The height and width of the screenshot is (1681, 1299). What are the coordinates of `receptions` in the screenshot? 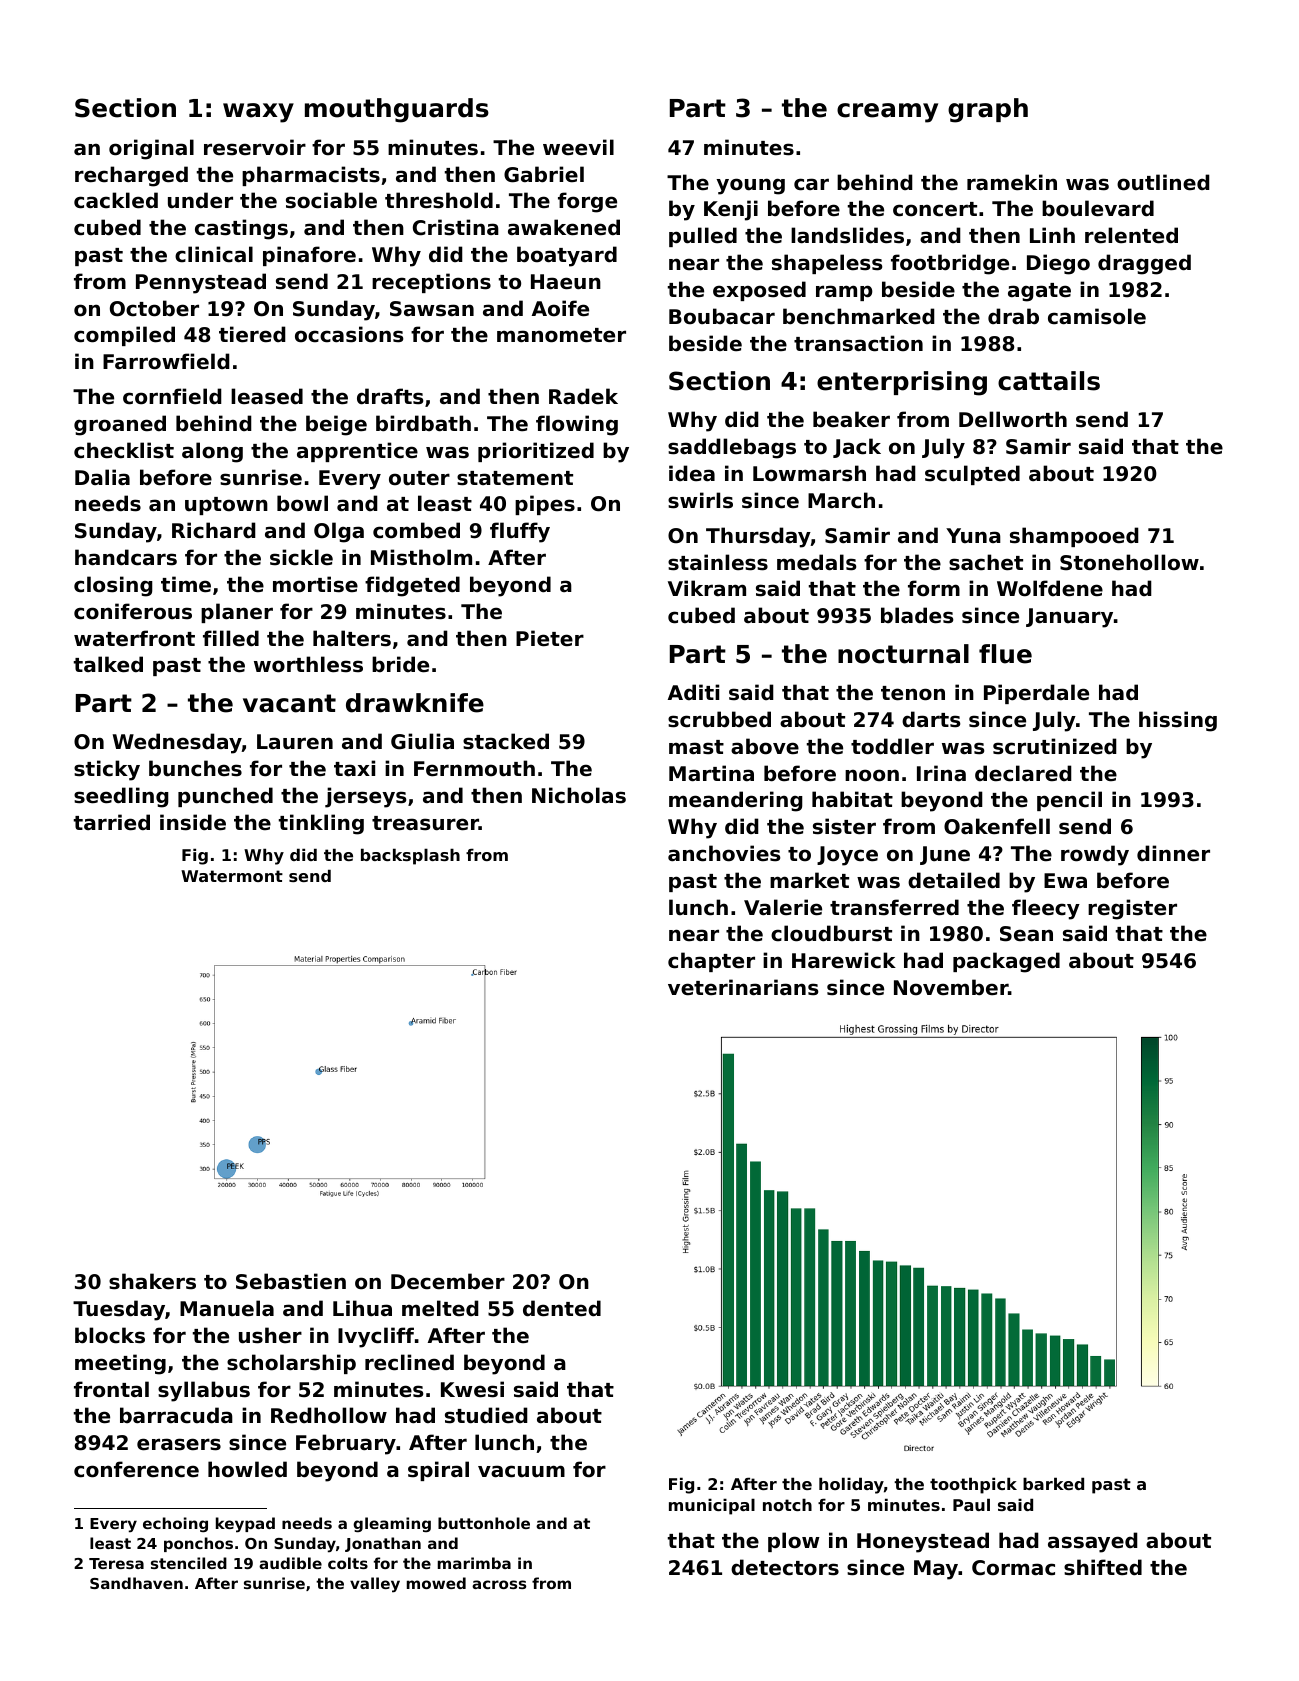 It's located at (431, 283).
